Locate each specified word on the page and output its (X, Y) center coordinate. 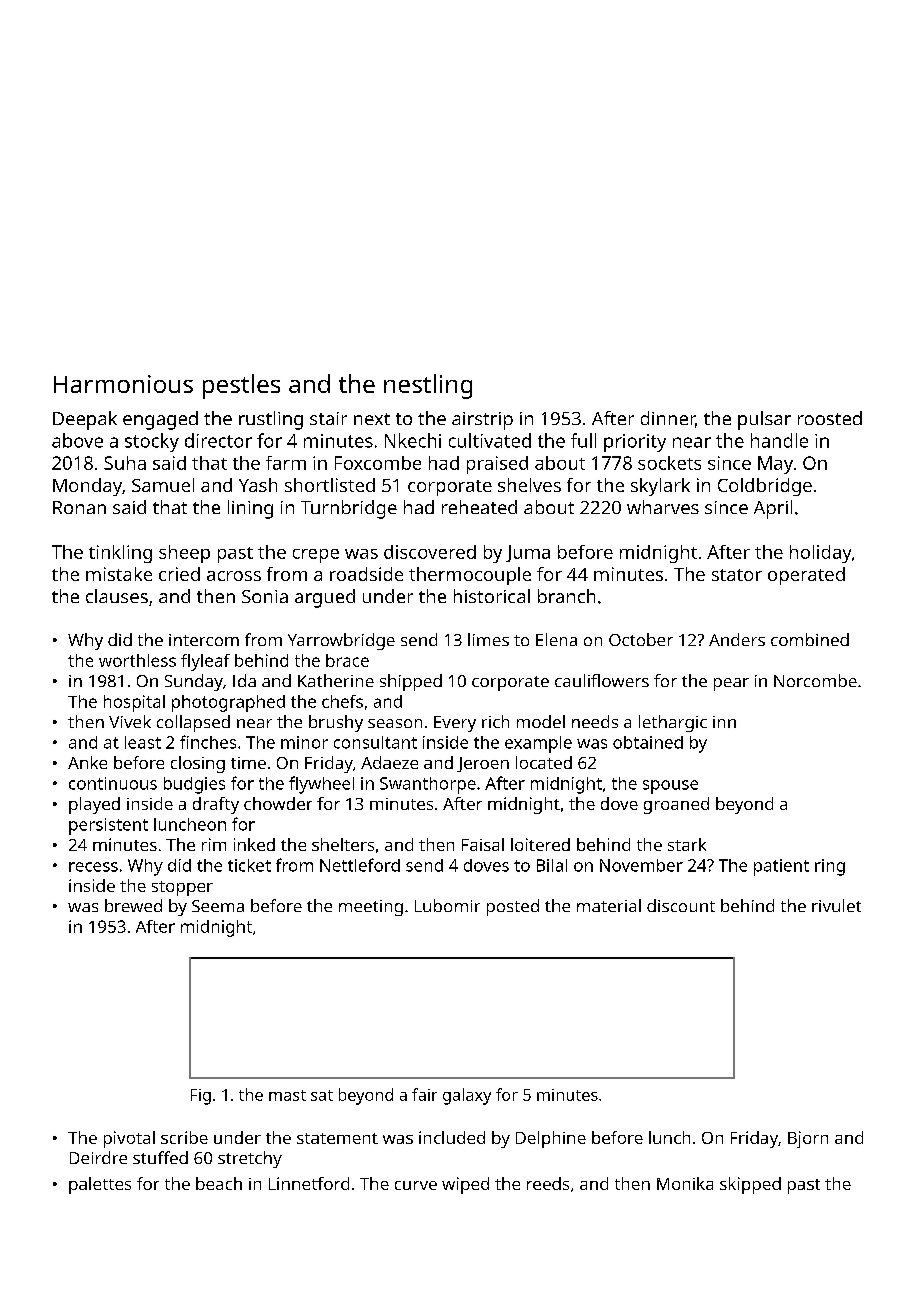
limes (488, 639)
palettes (100, 1185)
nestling (428, 386)
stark (687, 844)
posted (513, 907)
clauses (117, 596)
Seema (218, 906)
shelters (343, 844)
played (94, 805)
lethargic (673, 723)
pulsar (764, 420)
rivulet (836, 905)
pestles (241, 386)
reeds (548, 1183)
